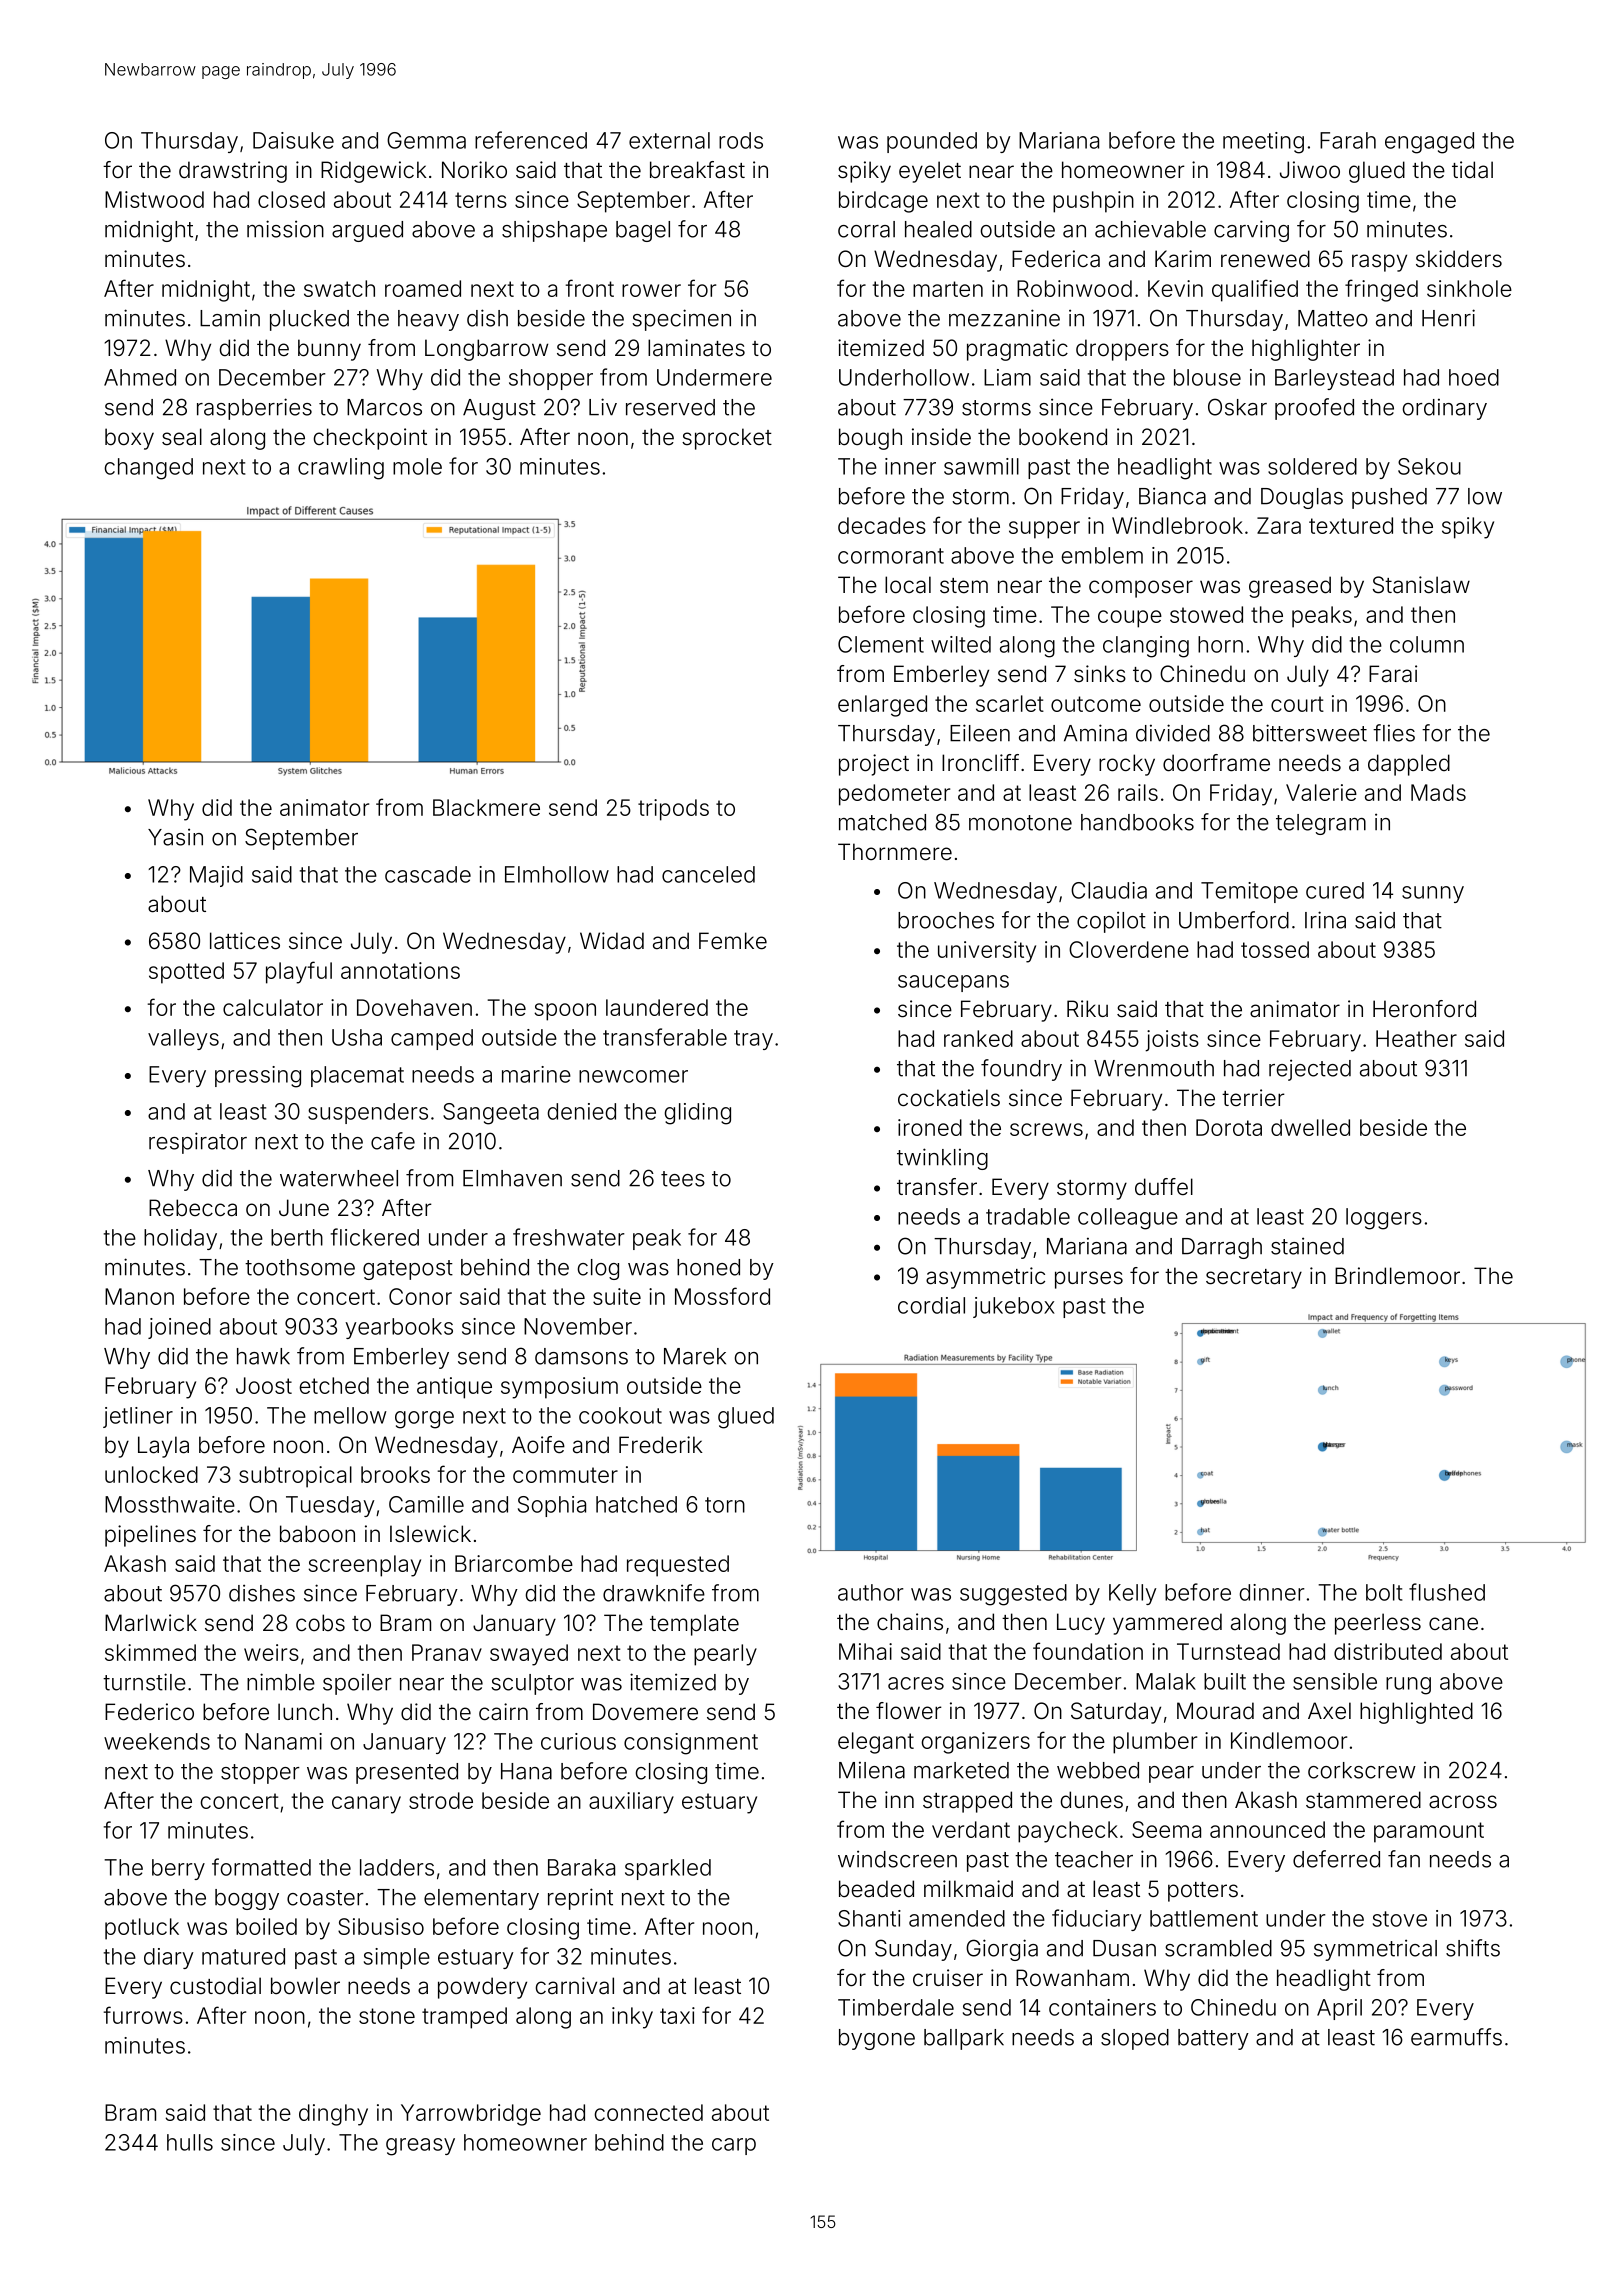  I want to click on pounded, so click(932, 142).
